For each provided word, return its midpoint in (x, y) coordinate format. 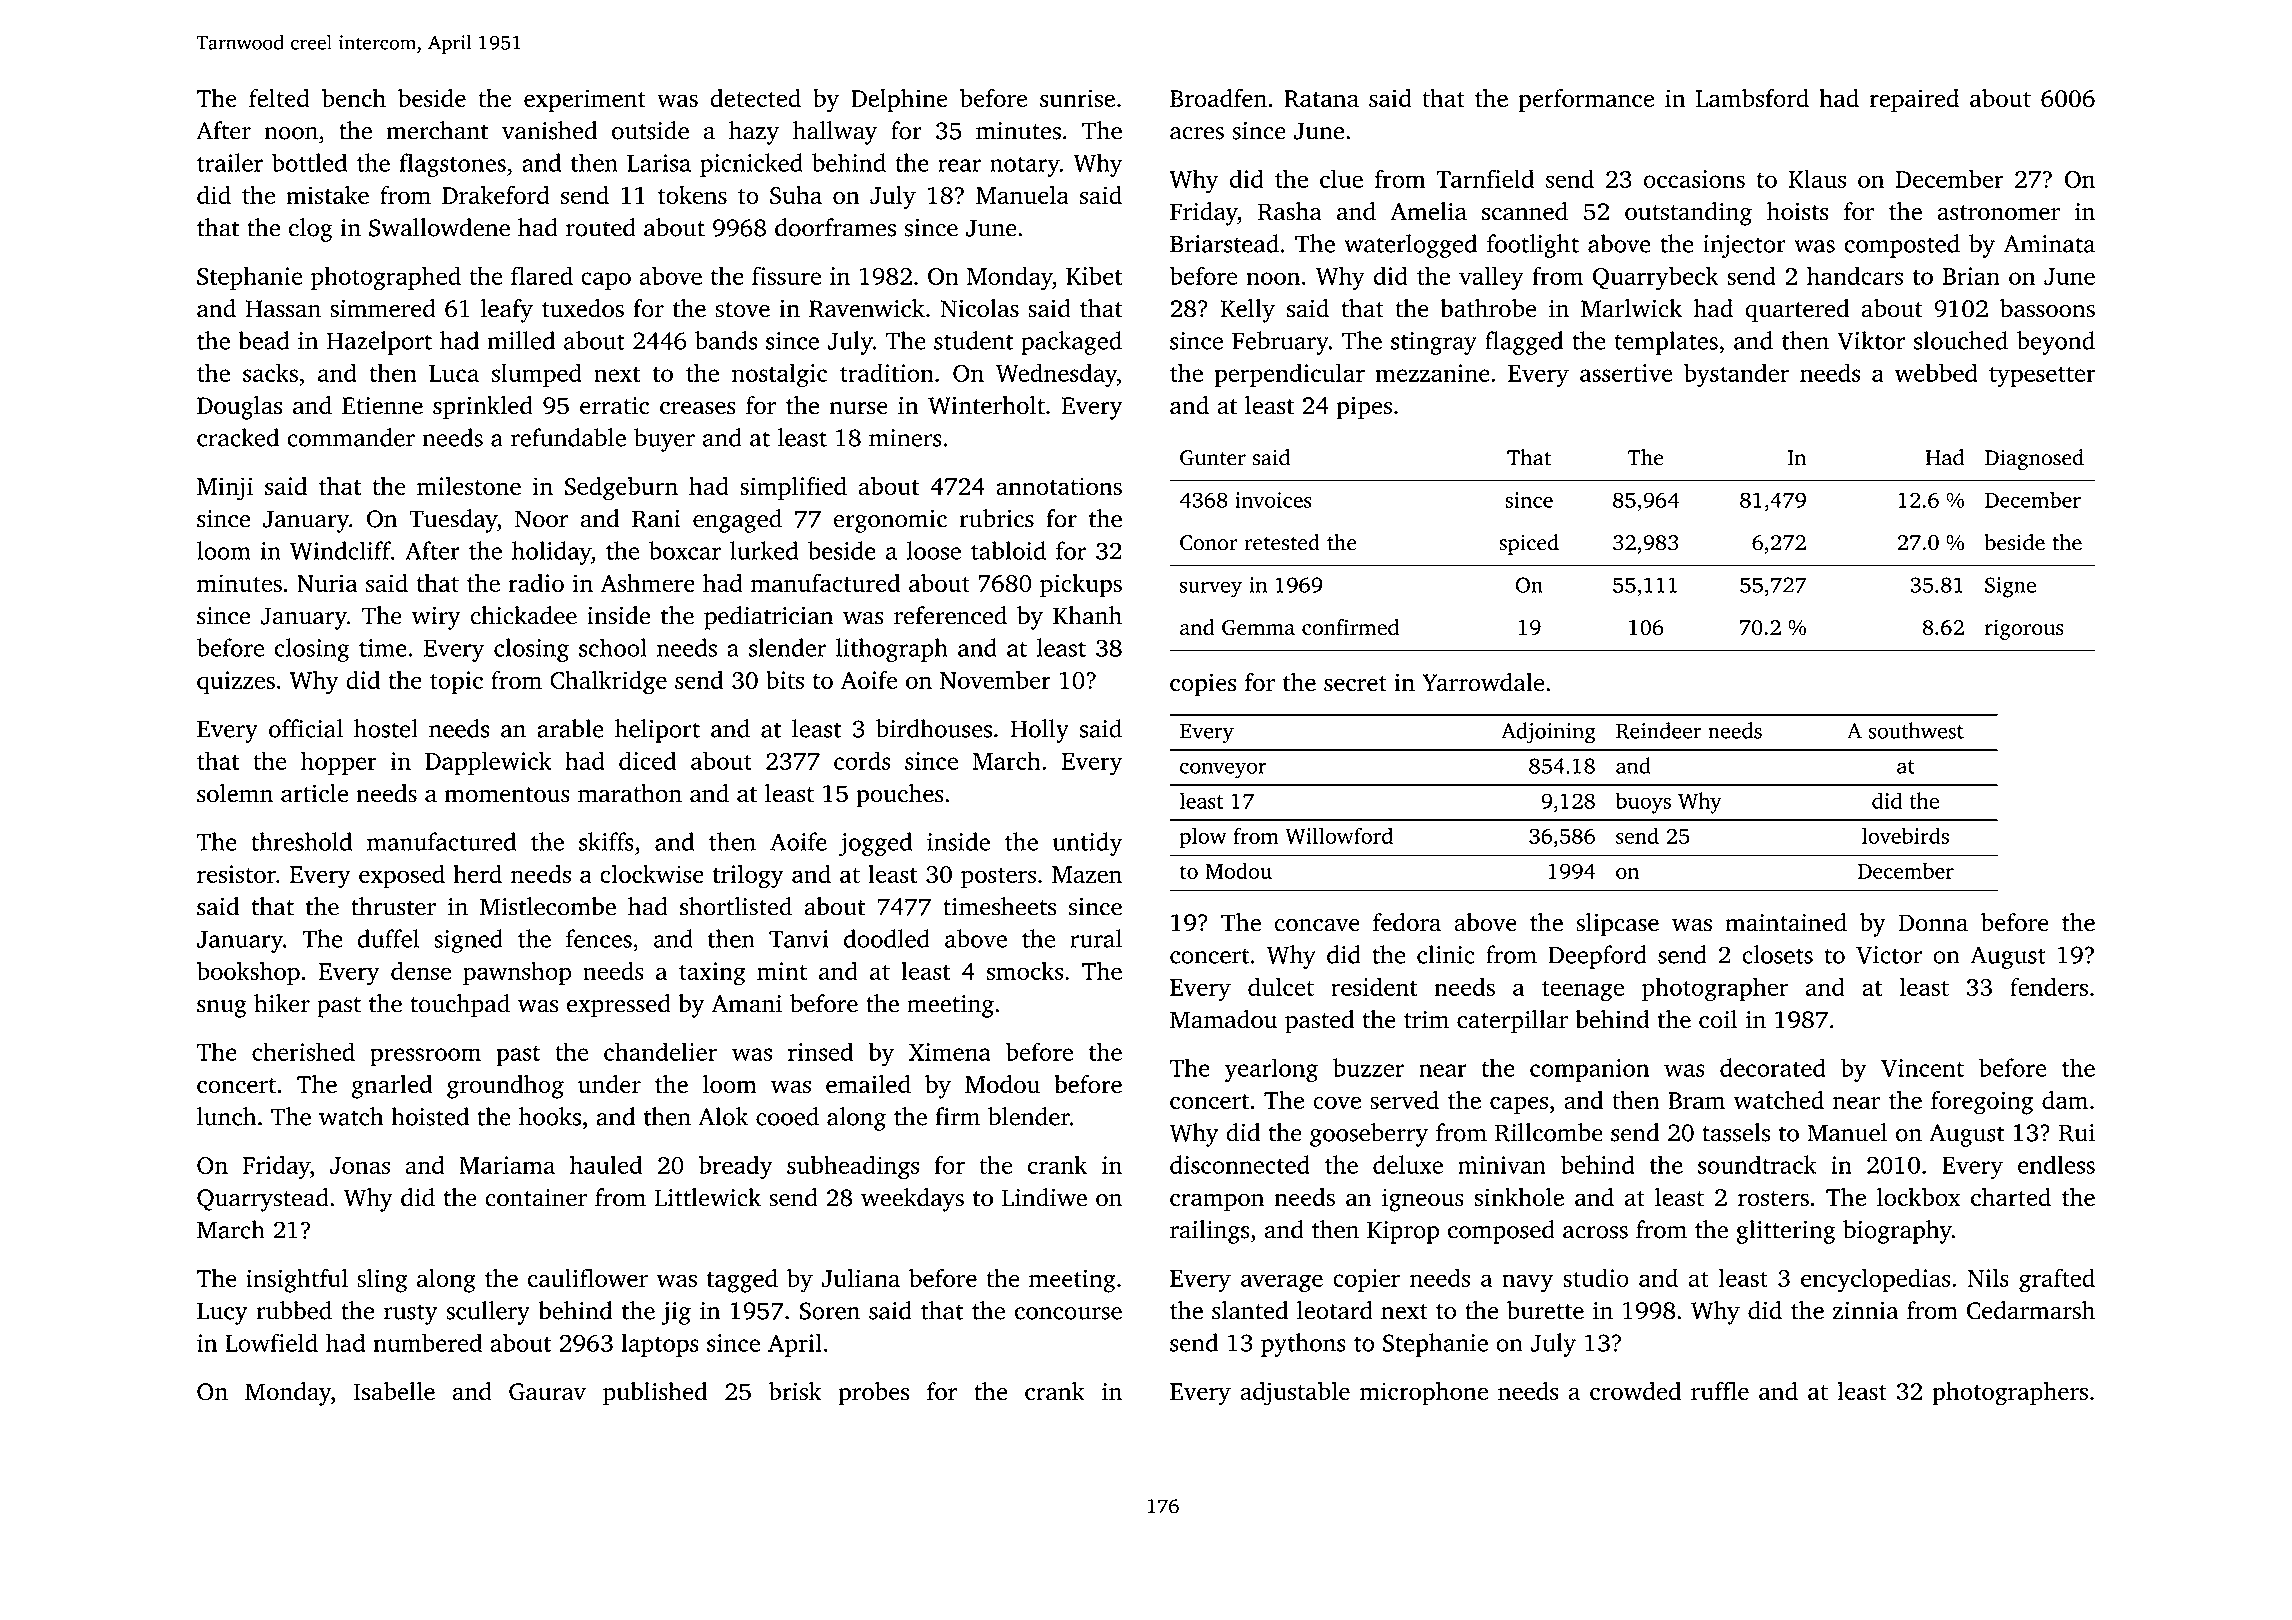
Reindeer (1658, 730)
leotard (1335, 1310)
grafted (2057, 1280)
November (995, 679)
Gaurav (547, 1392)
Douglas (239, 408)
